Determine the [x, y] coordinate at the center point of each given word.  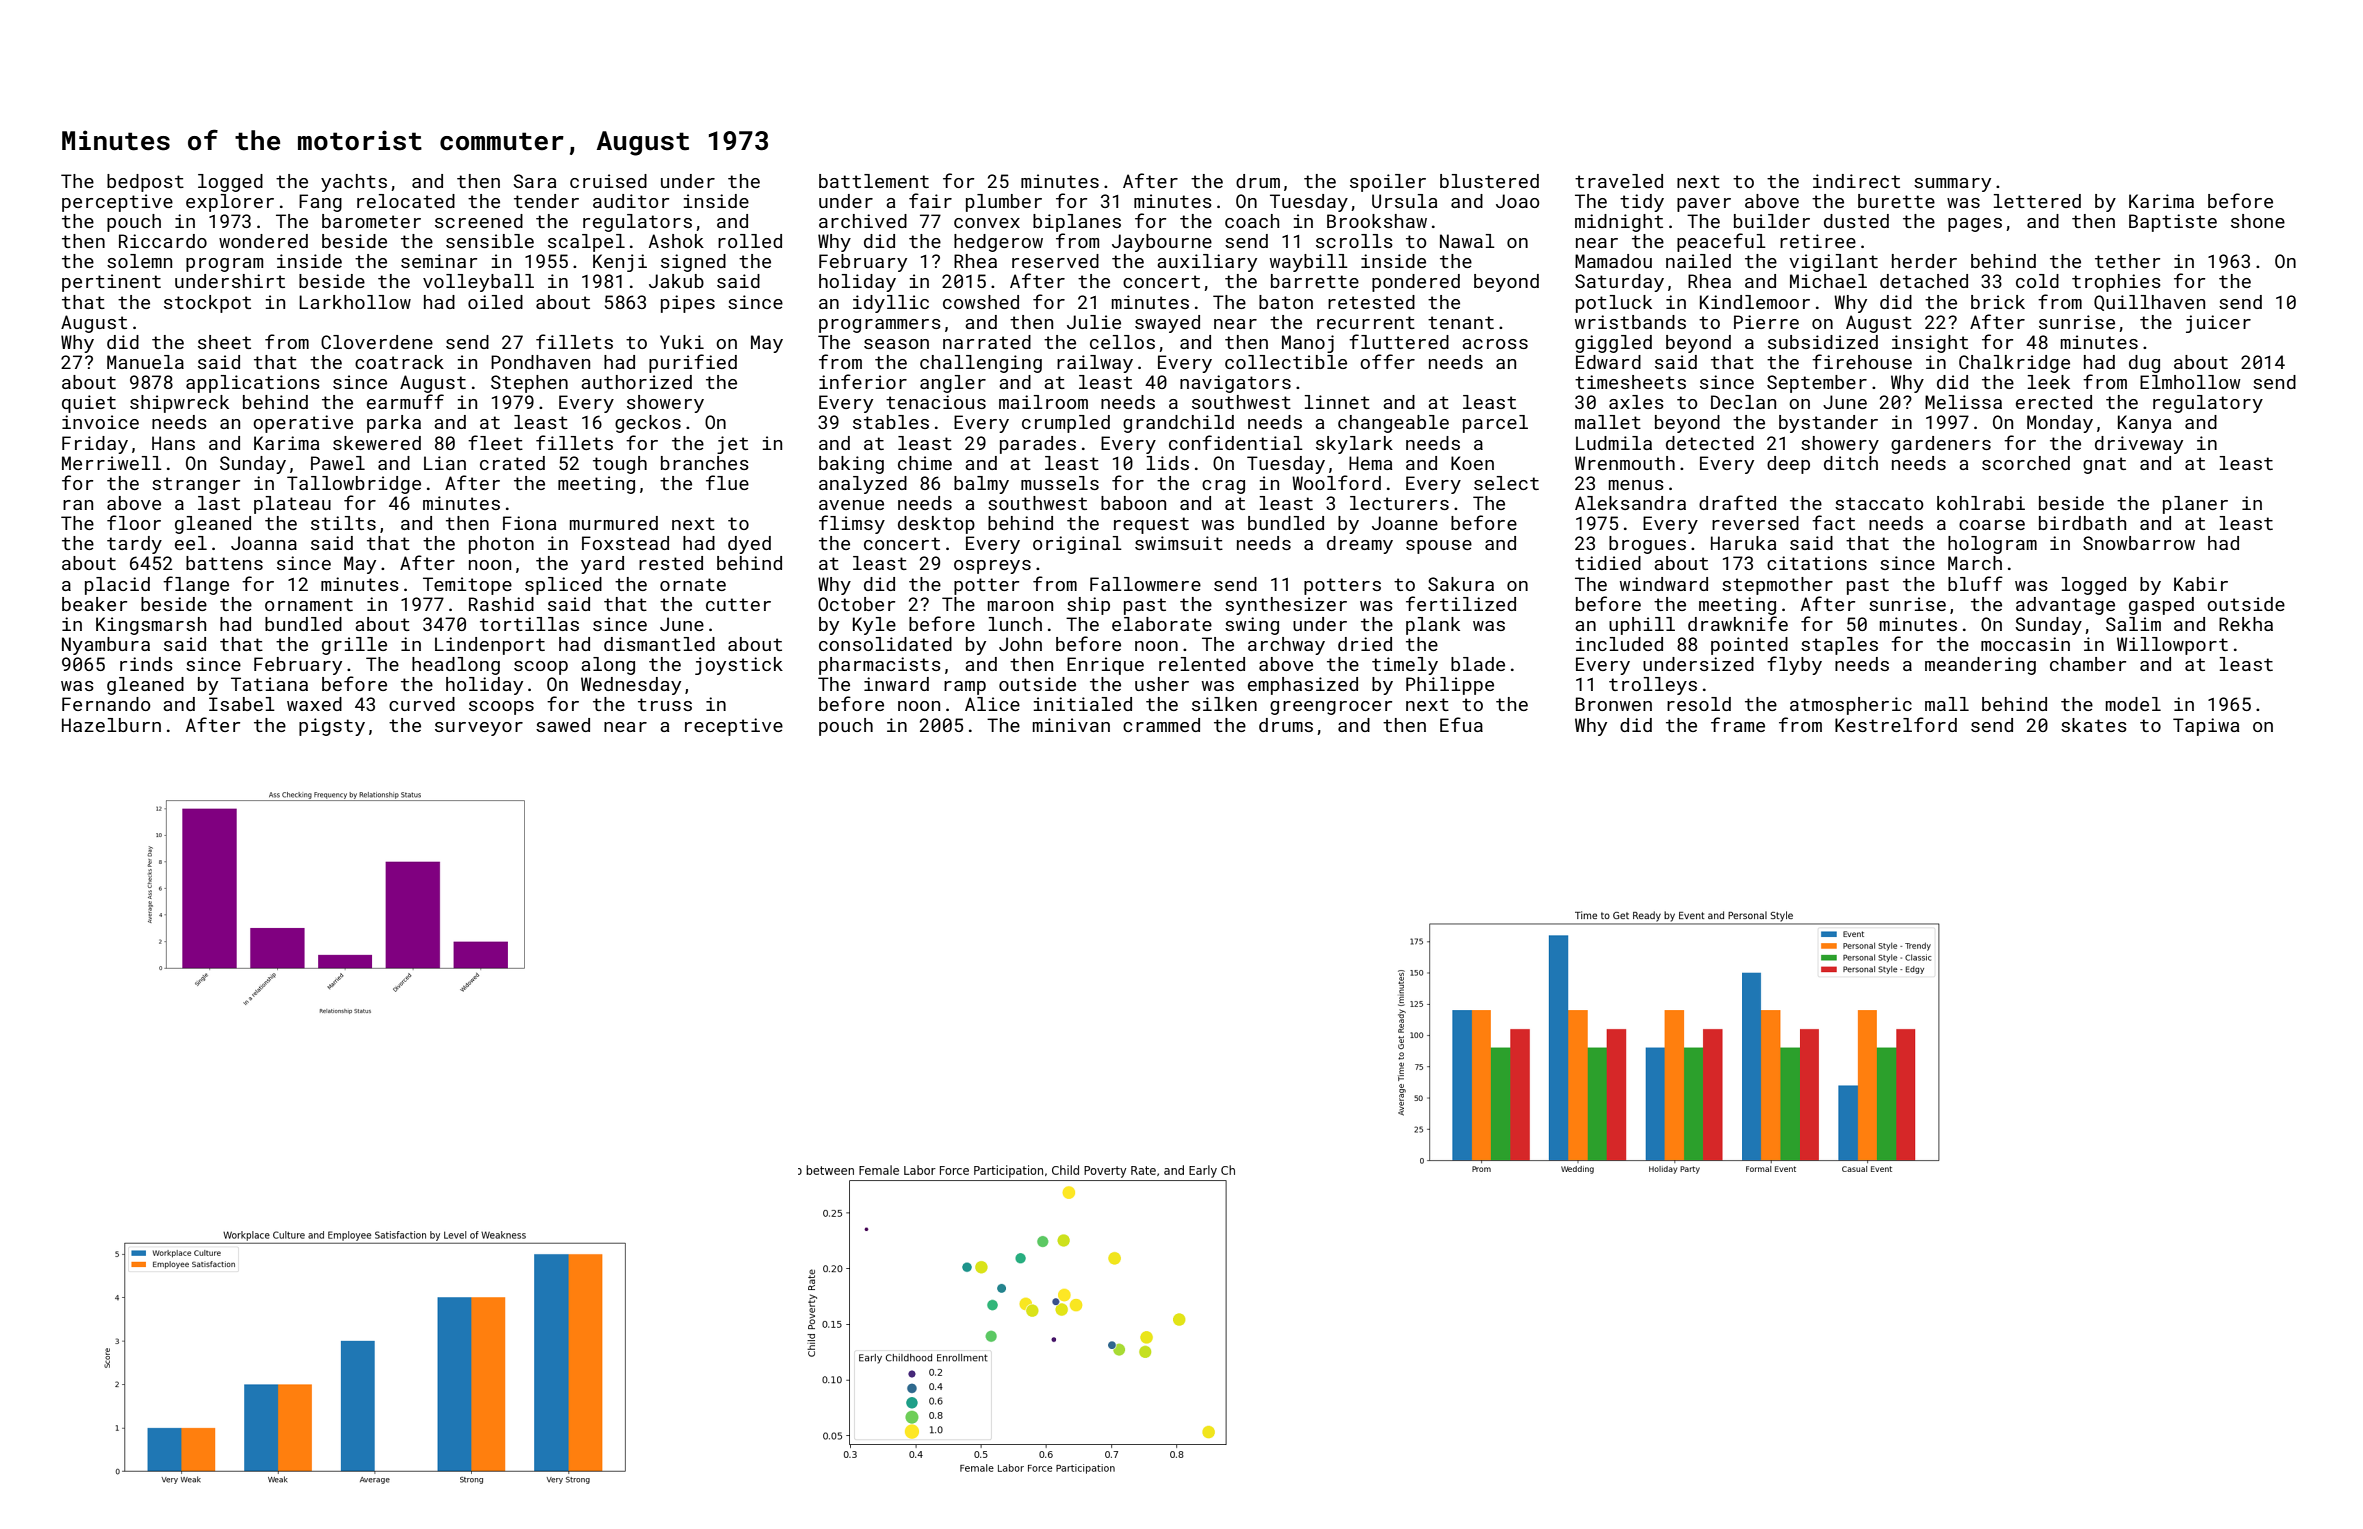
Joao [1517, 201]
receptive [734, 727]
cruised [608, 181]
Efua [1461, 724]
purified [693, 363]
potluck [1614, 304]
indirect [1856, 181]
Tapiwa [2206, 727]
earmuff [405, 401]
